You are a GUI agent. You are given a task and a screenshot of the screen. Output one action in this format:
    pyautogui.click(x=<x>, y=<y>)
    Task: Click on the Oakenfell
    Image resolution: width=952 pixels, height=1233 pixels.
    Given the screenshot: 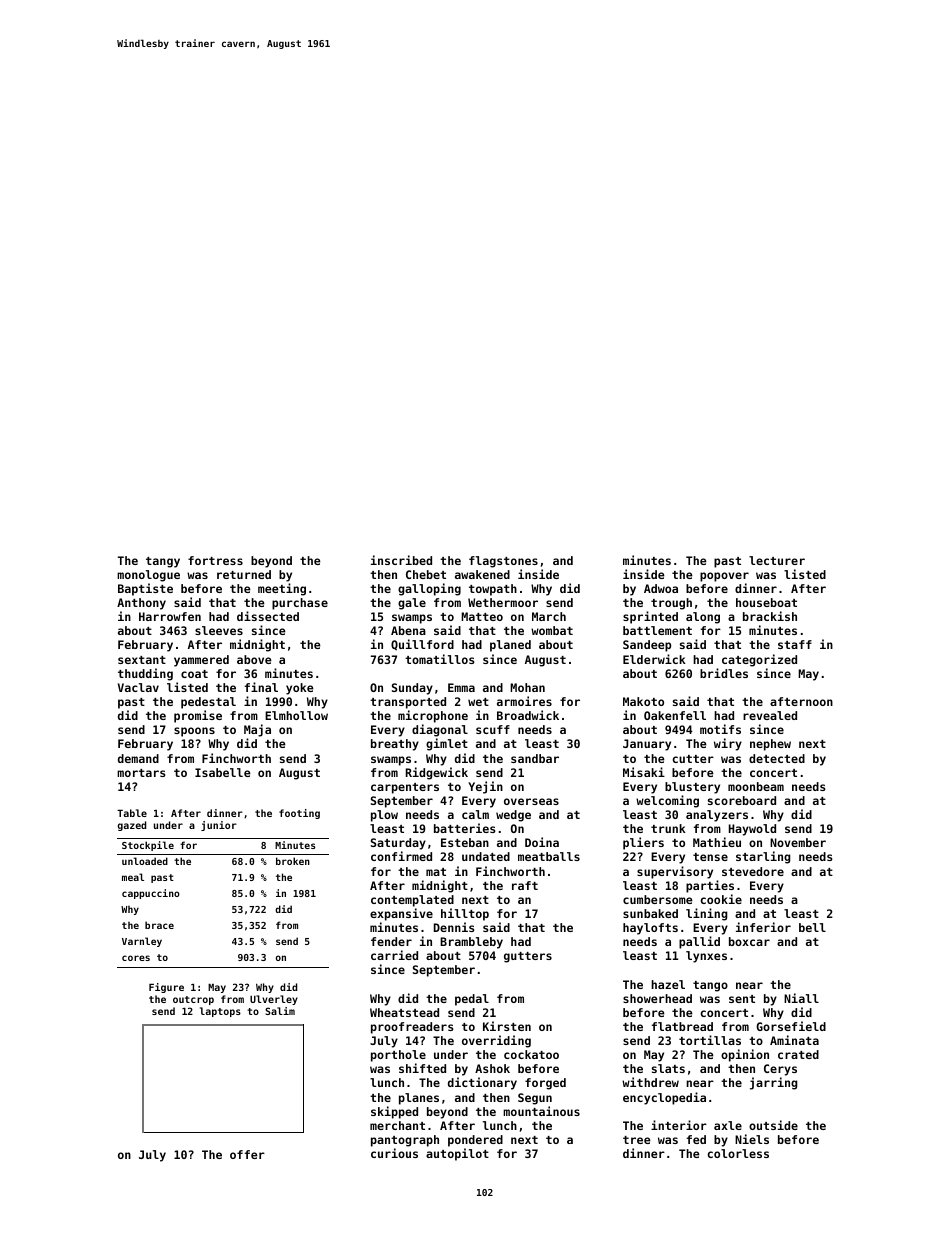 What is the action you would take?
    pyautogui.click(x=675, y=715)
